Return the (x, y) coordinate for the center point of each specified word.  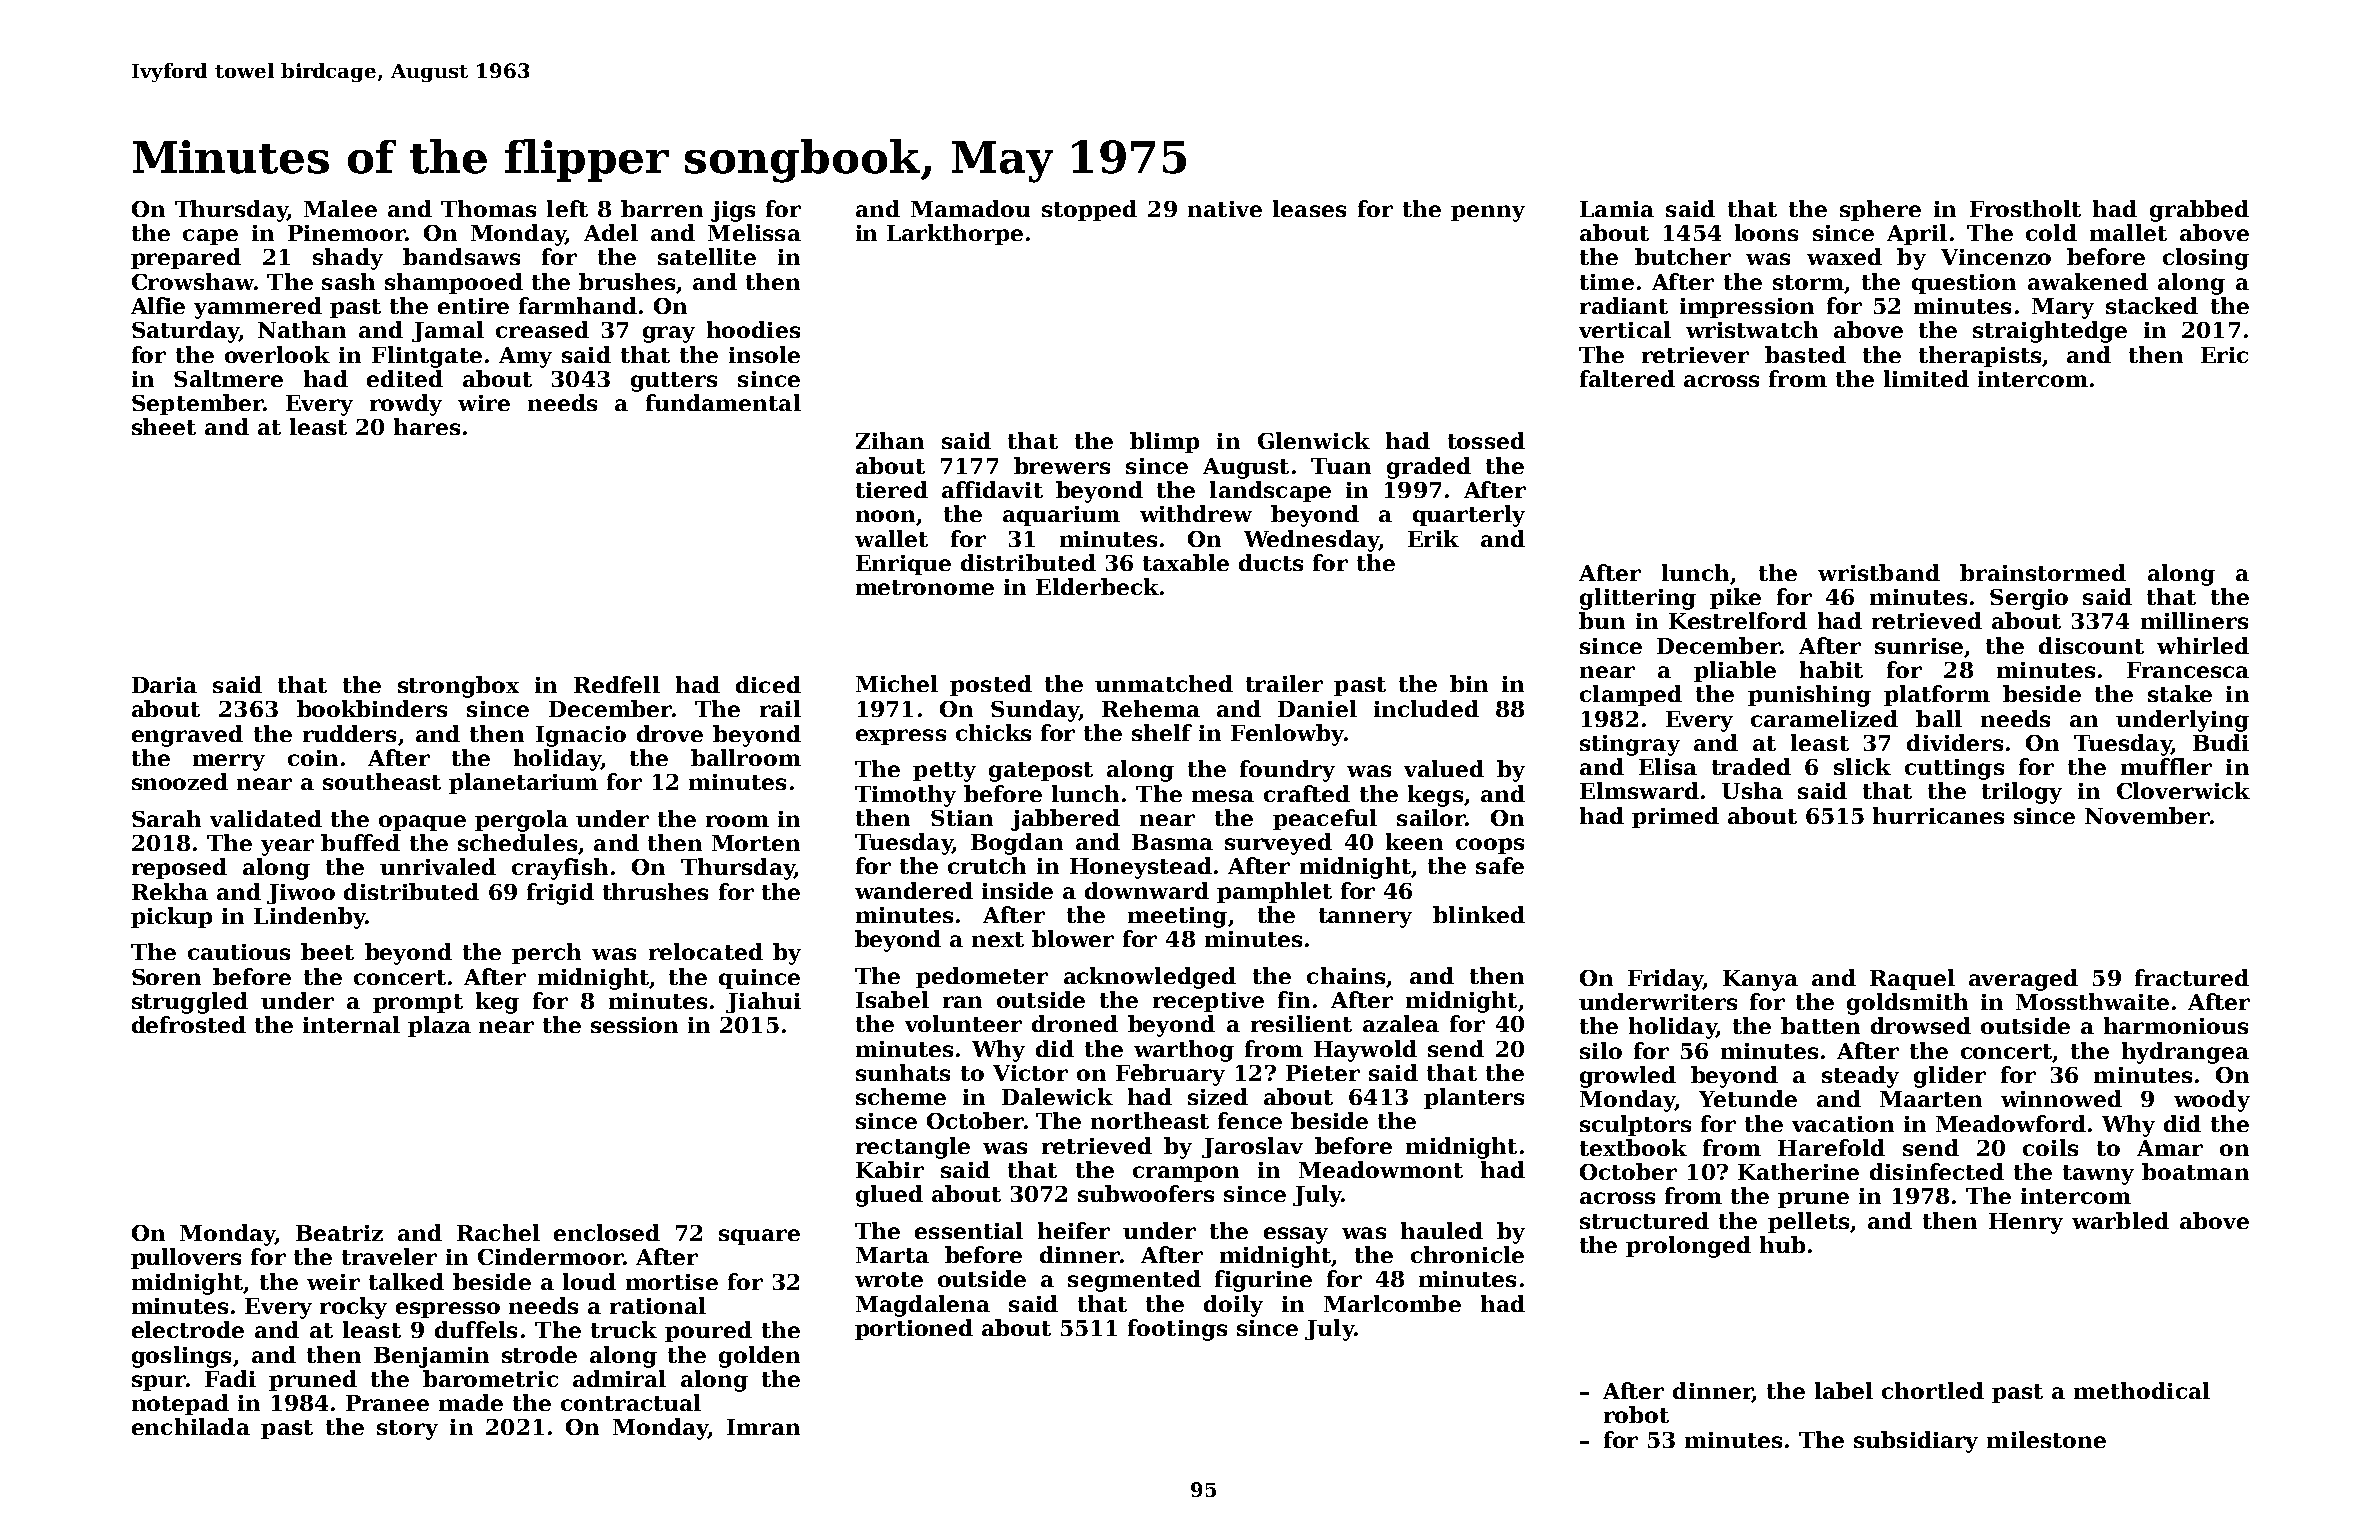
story (407, 1430)
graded (1429, 468)
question (1964, 284)
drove (670, 733)
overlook (277, 354)
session (634, 1025)
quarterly (1469, 516)
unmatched (1164, 683)
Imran (763, 1427)
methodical (2142, 1390)
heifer (1074, 1230)
